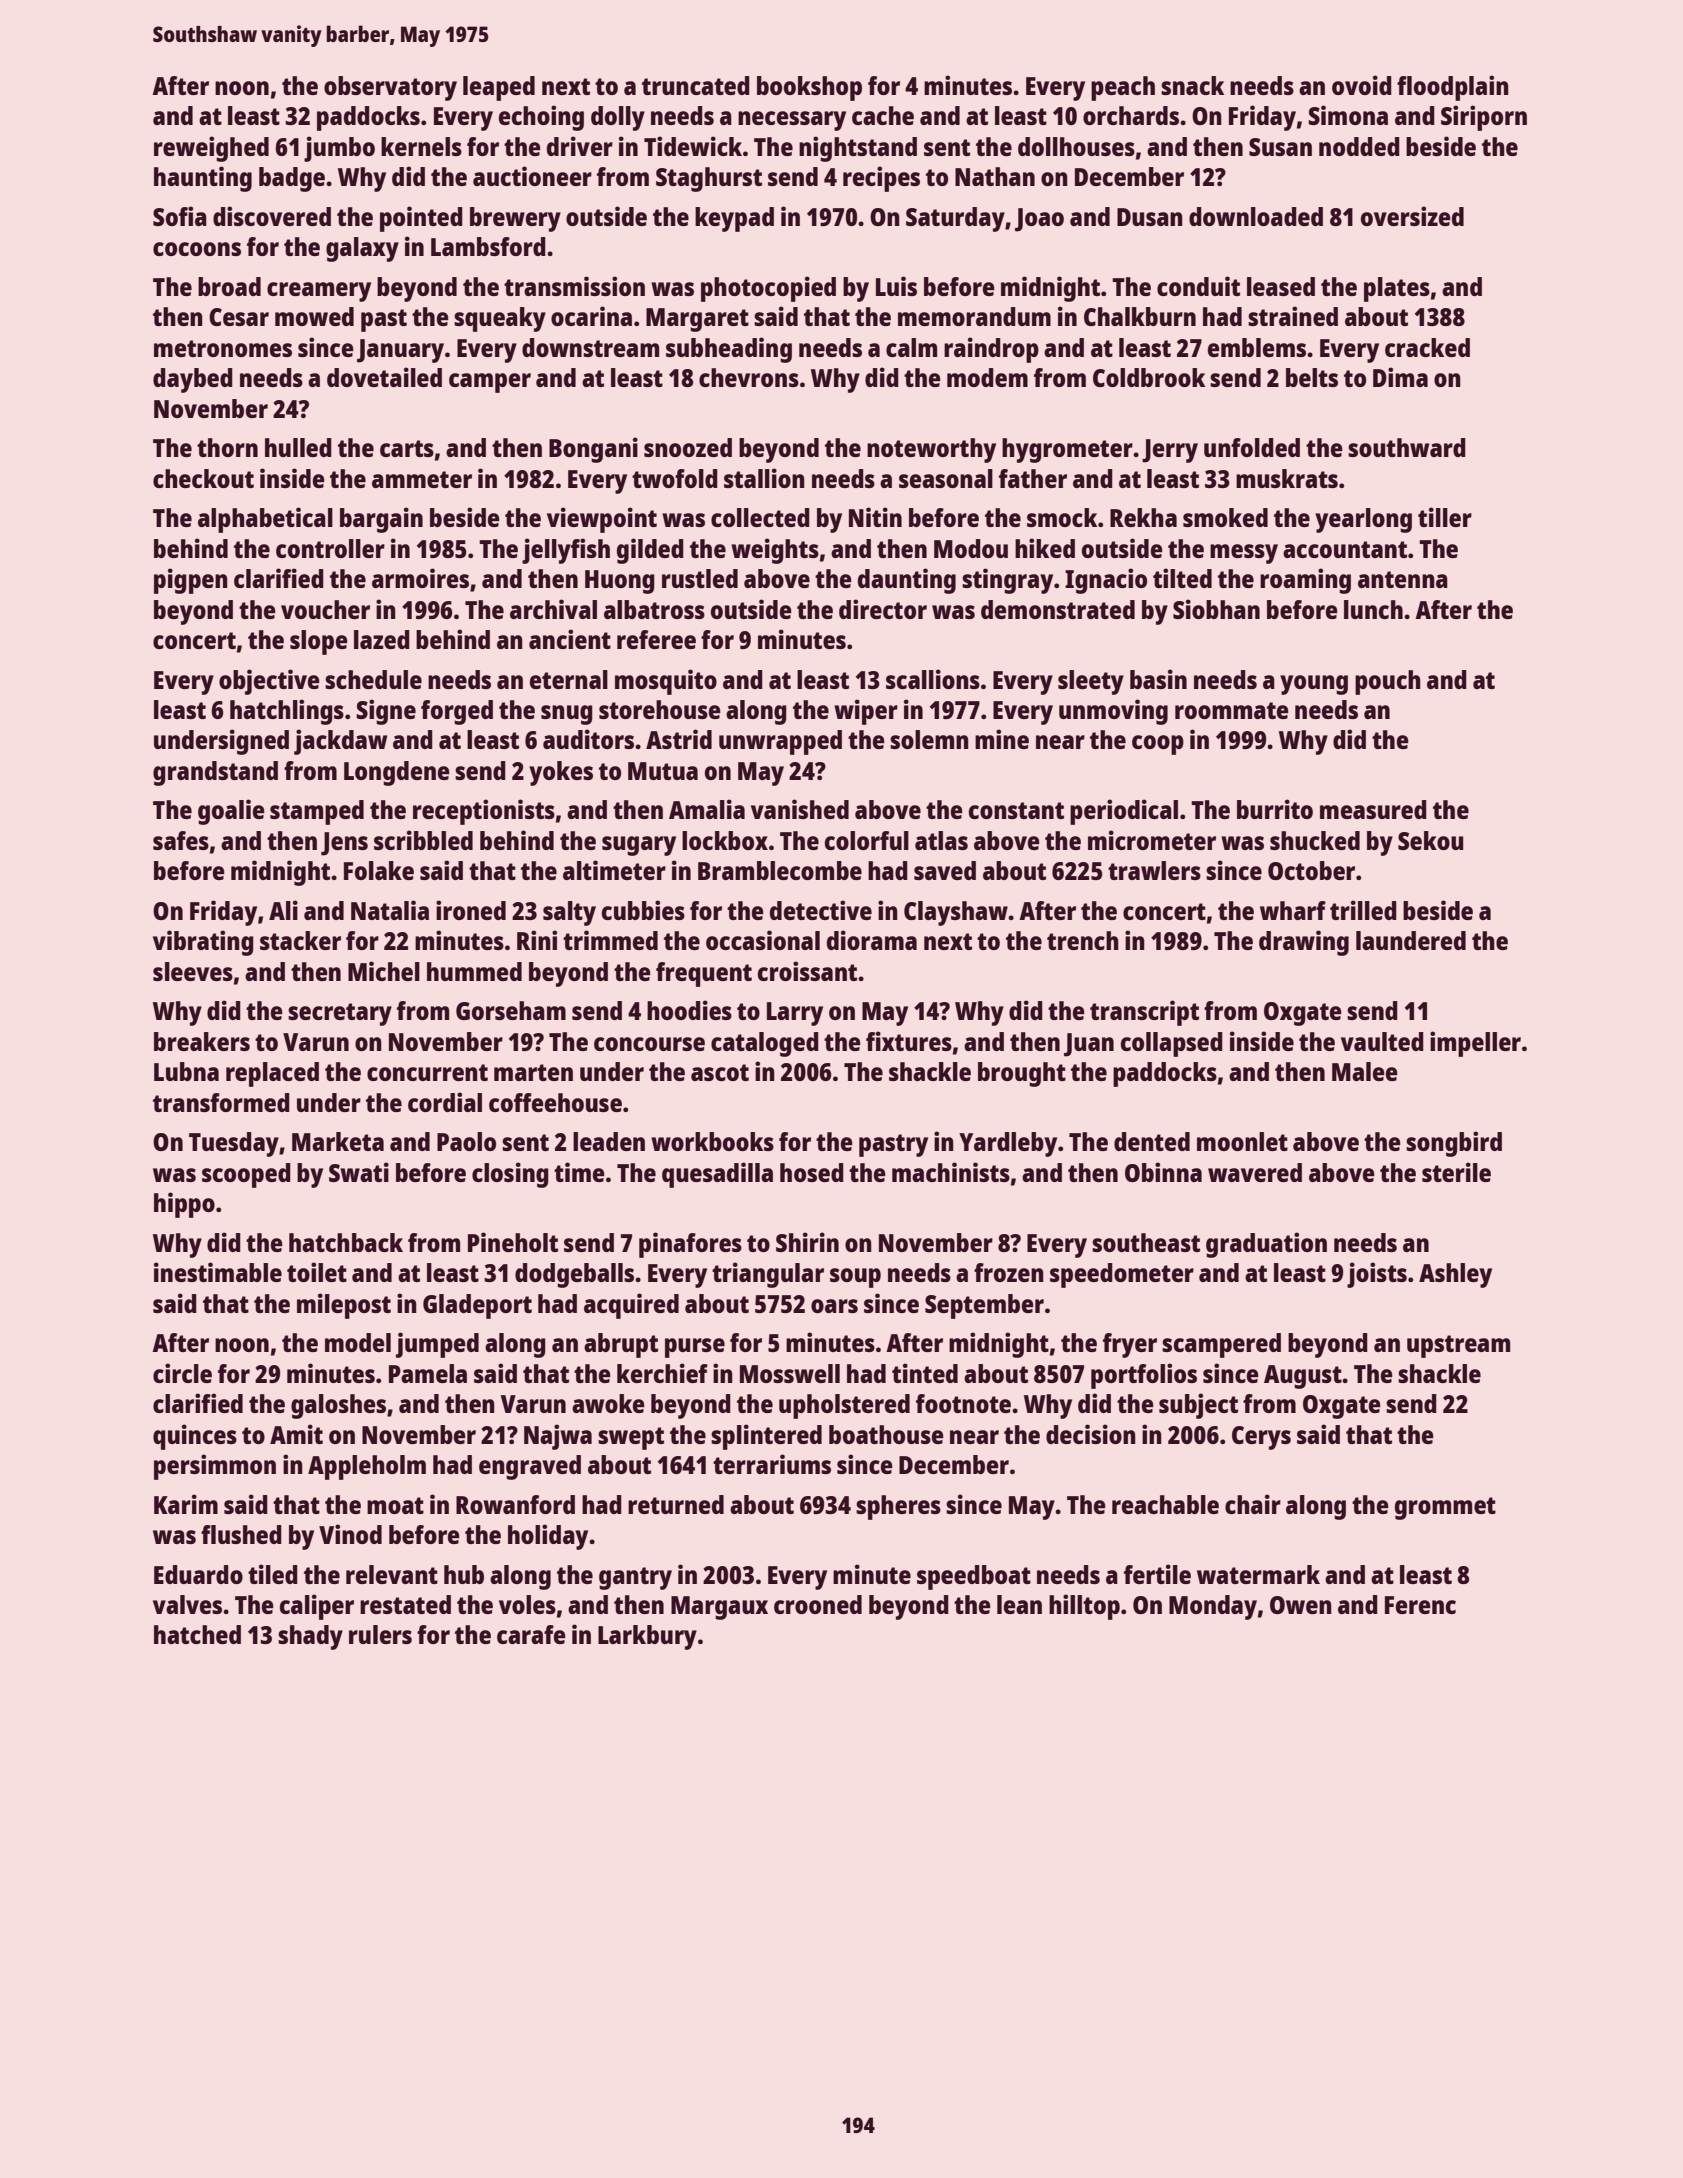 The width and height of the document is (1683, 2178). I want to click on carafe, so click(531, 1634).
